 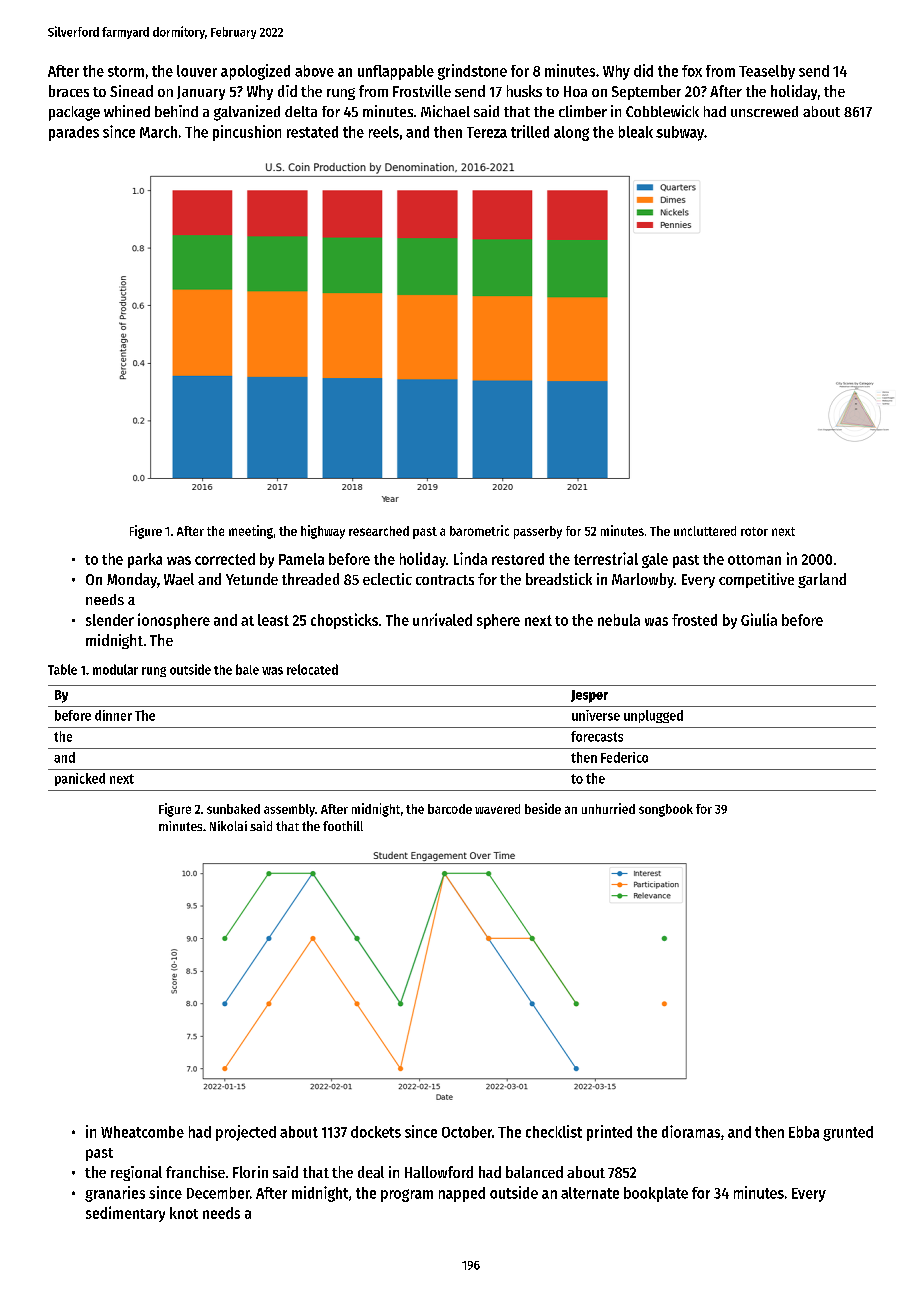 I want to click on foothill, so click(x=343, y=826).
